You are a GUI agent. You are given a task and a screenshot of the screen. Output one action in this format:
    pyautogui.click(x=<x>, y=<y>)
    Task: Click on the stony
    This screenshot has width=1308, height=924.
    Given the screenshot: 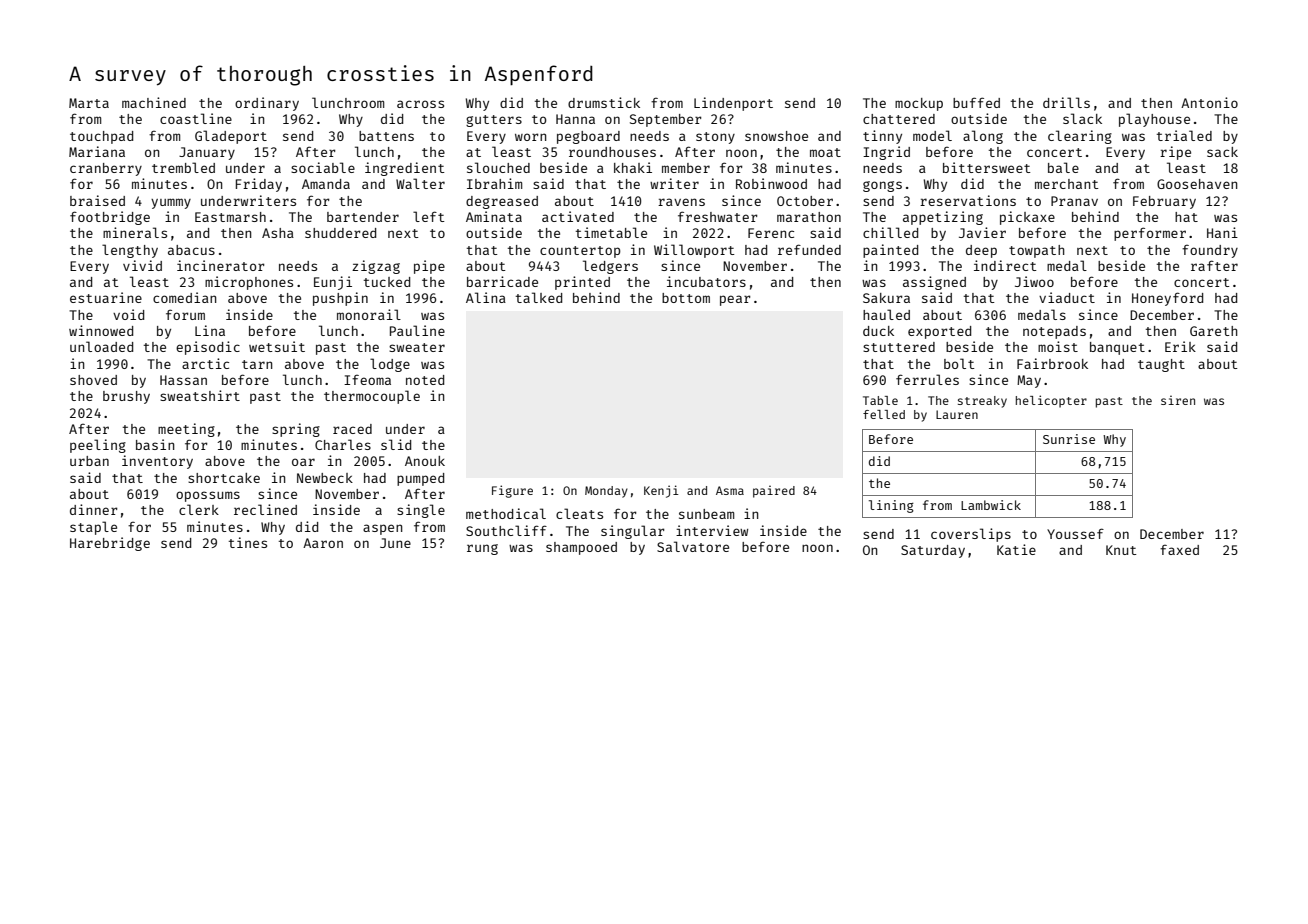 What is the action you would take?
    pyautogui.click(x=715, y=138)
